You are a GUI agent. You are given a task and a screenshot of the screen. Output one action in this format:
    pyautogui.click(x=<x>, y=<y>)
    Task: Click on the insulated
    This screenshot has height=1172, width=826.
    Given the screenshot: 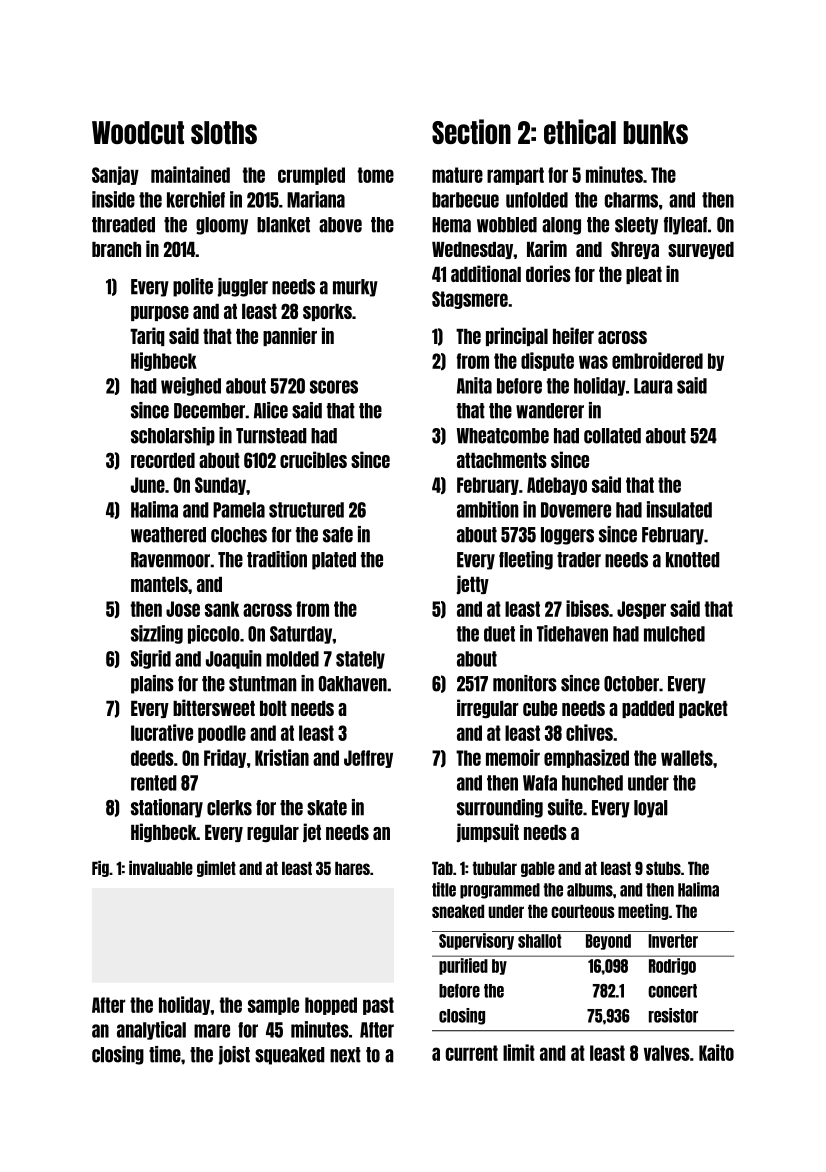 What is the action you would take?
    pyautogui.click(x=679, y=509)
